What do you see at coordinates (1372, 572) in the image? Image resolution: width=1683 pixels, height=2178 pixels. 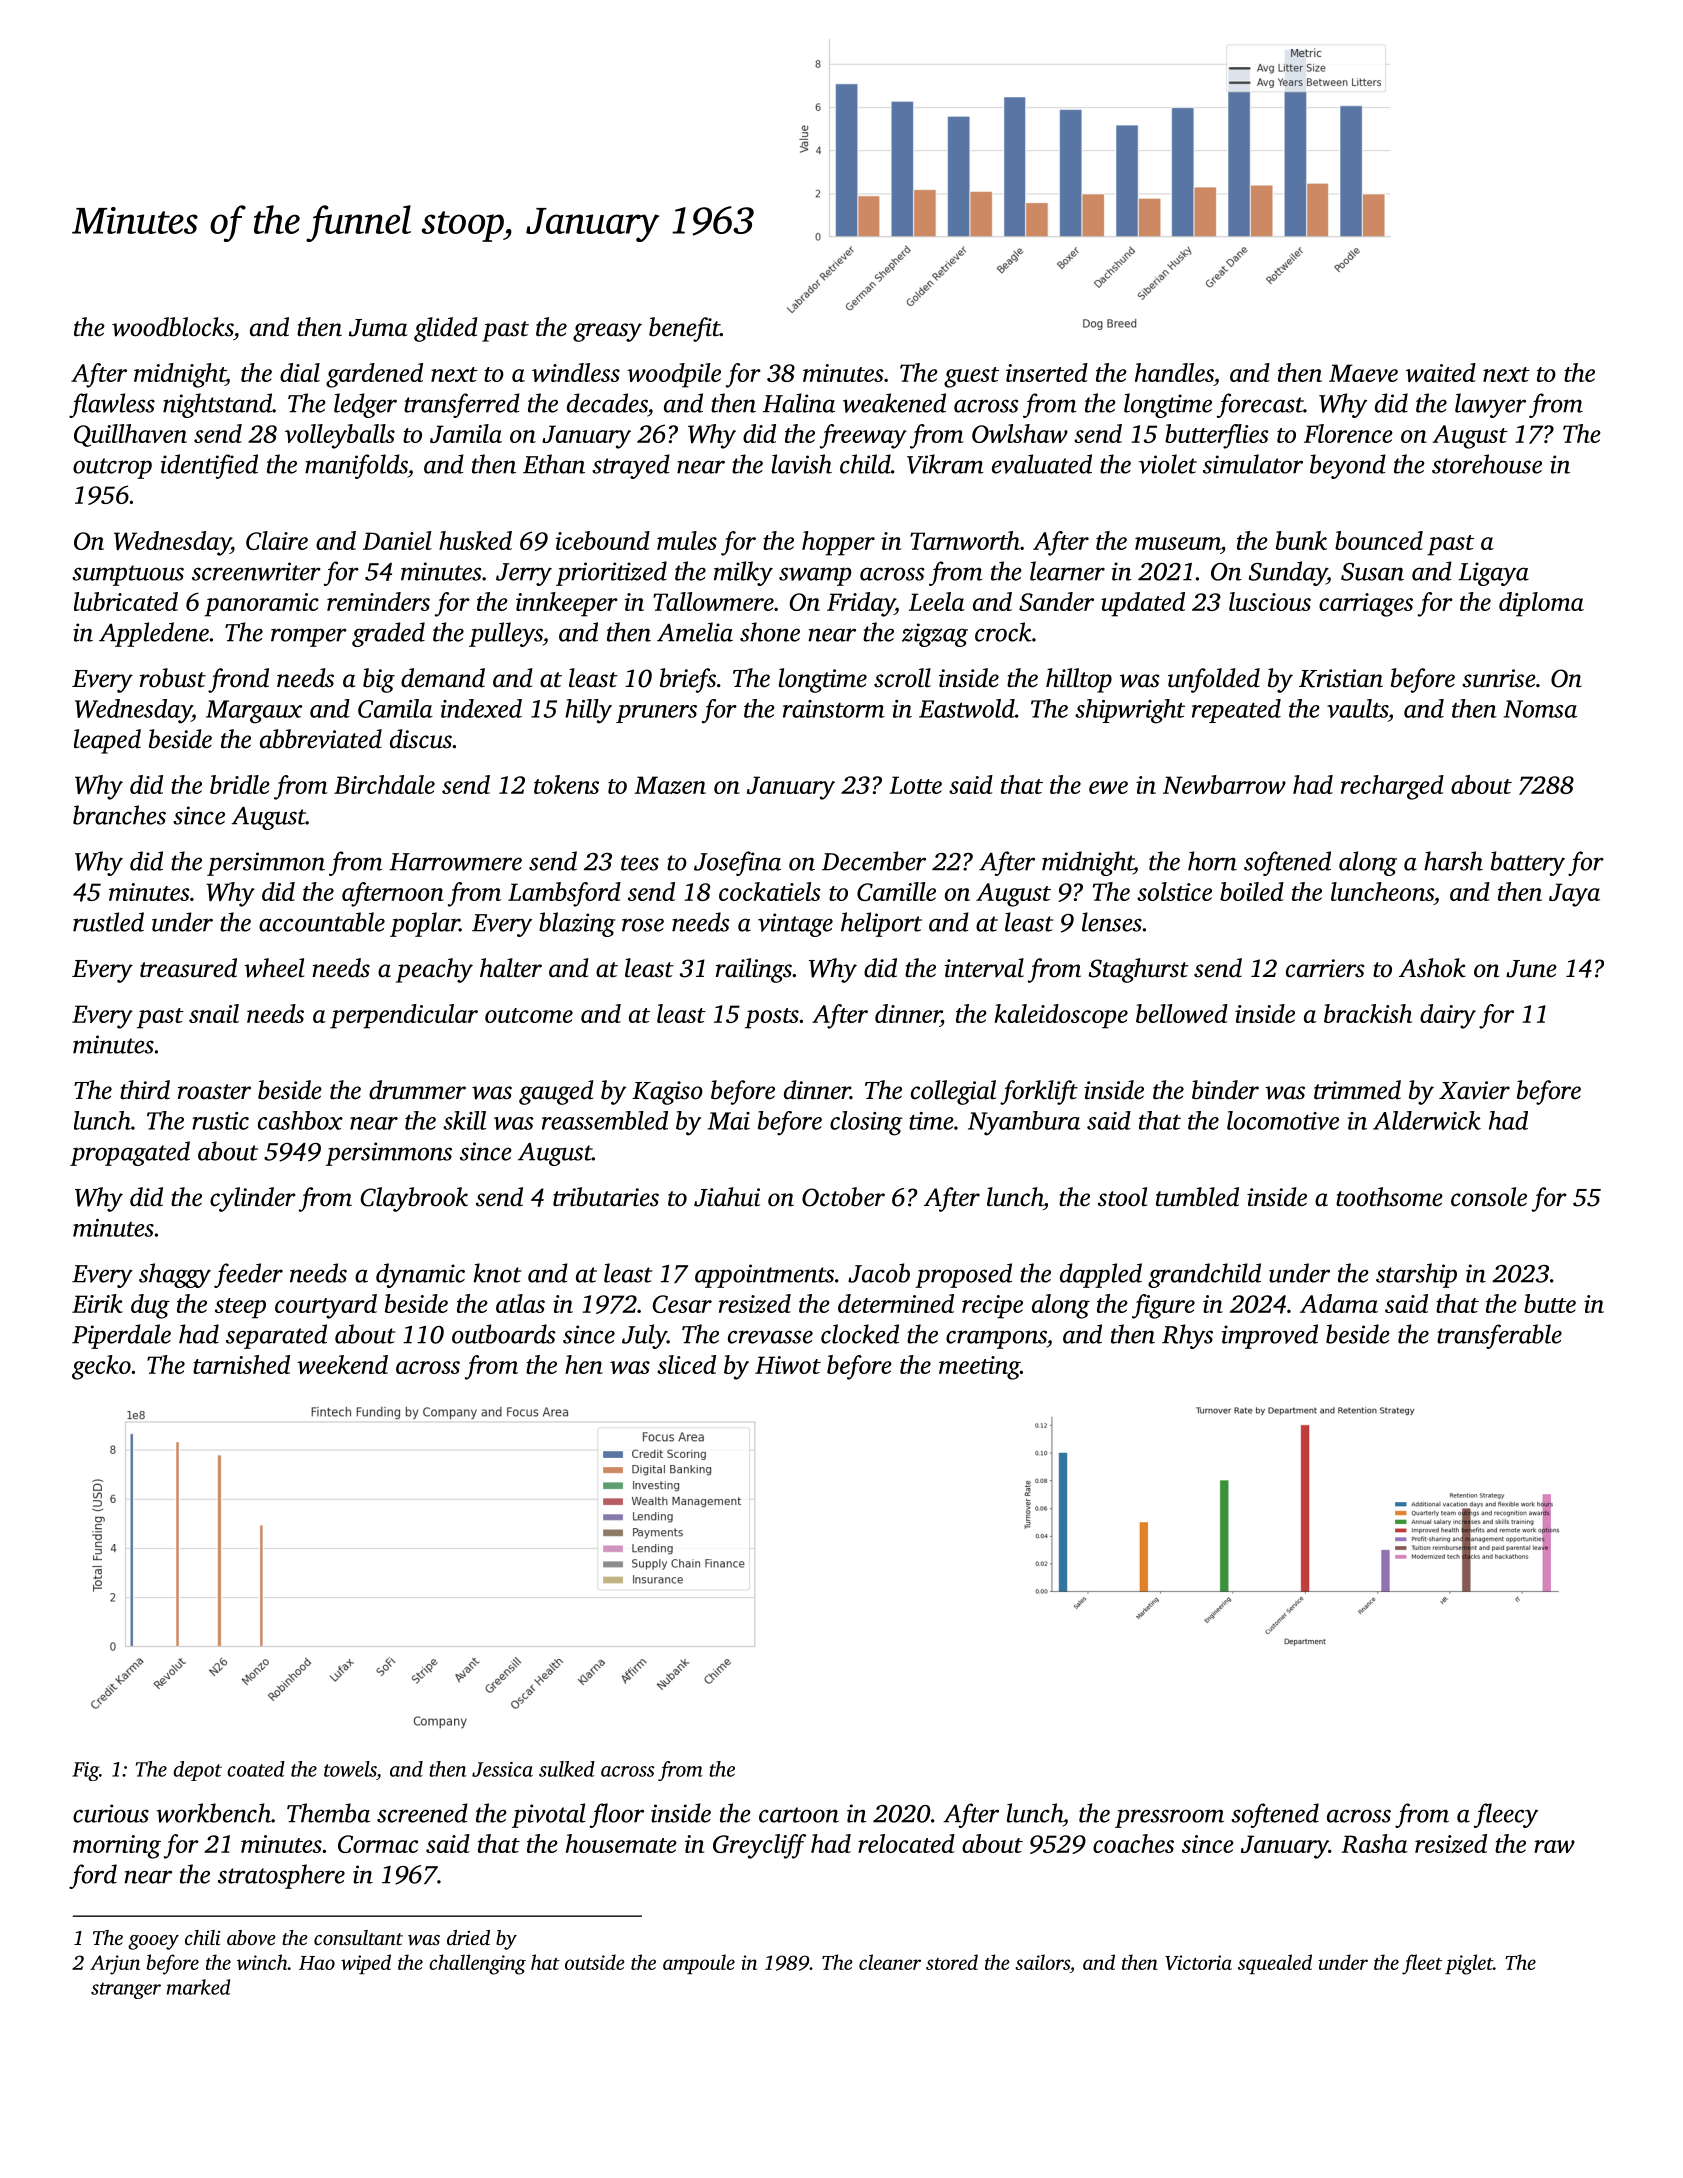 I see `Susan` at bounding box center [1372, 572].
